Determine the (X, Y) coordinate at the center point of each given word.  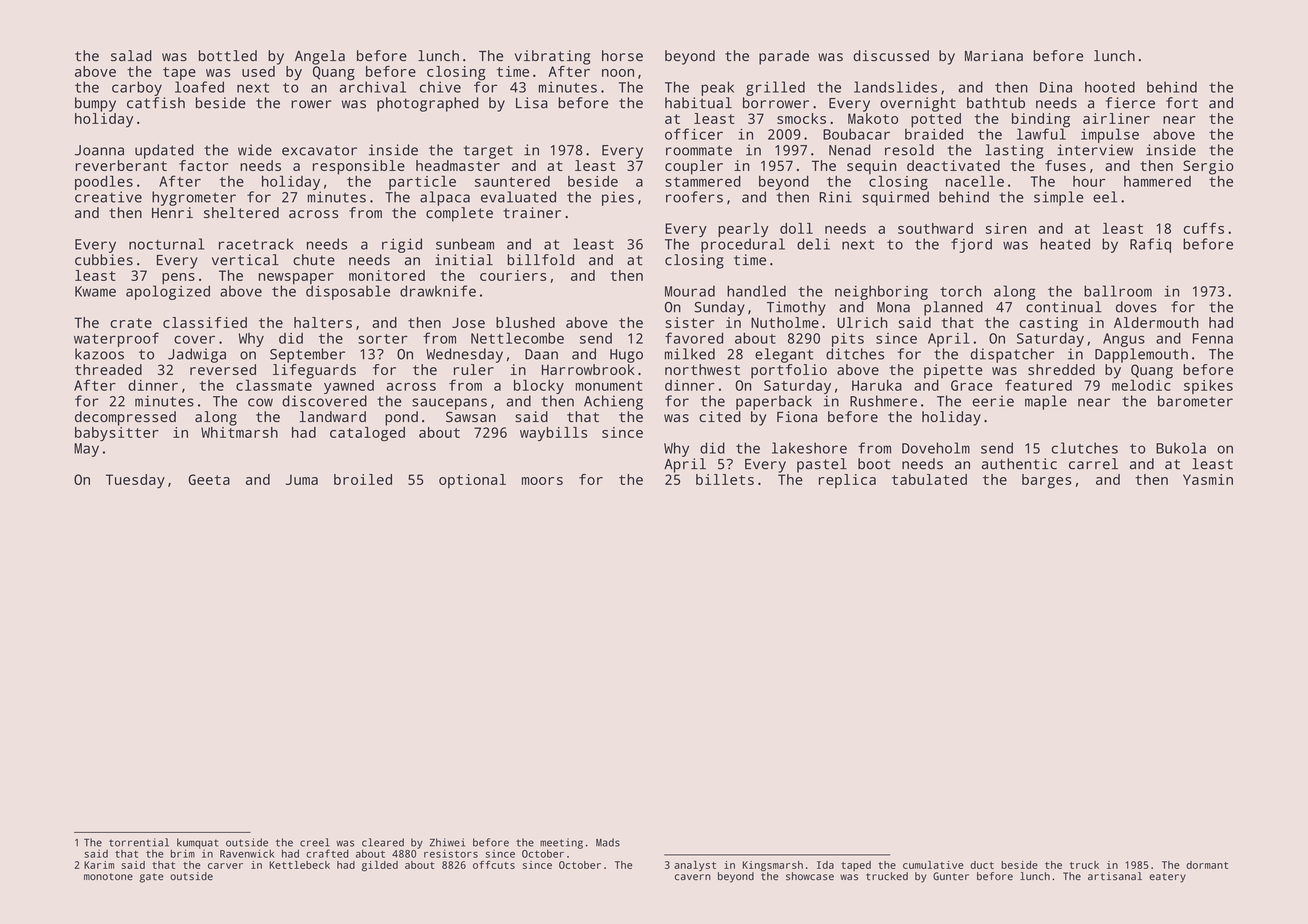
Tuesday (135, 481)
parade (784, 57)
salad (131, 56)
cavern (693, 877)
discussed (891, 56)
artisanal (1115, 876)
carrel (1093, 464)
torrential (139, 842)
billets (725, 479)
